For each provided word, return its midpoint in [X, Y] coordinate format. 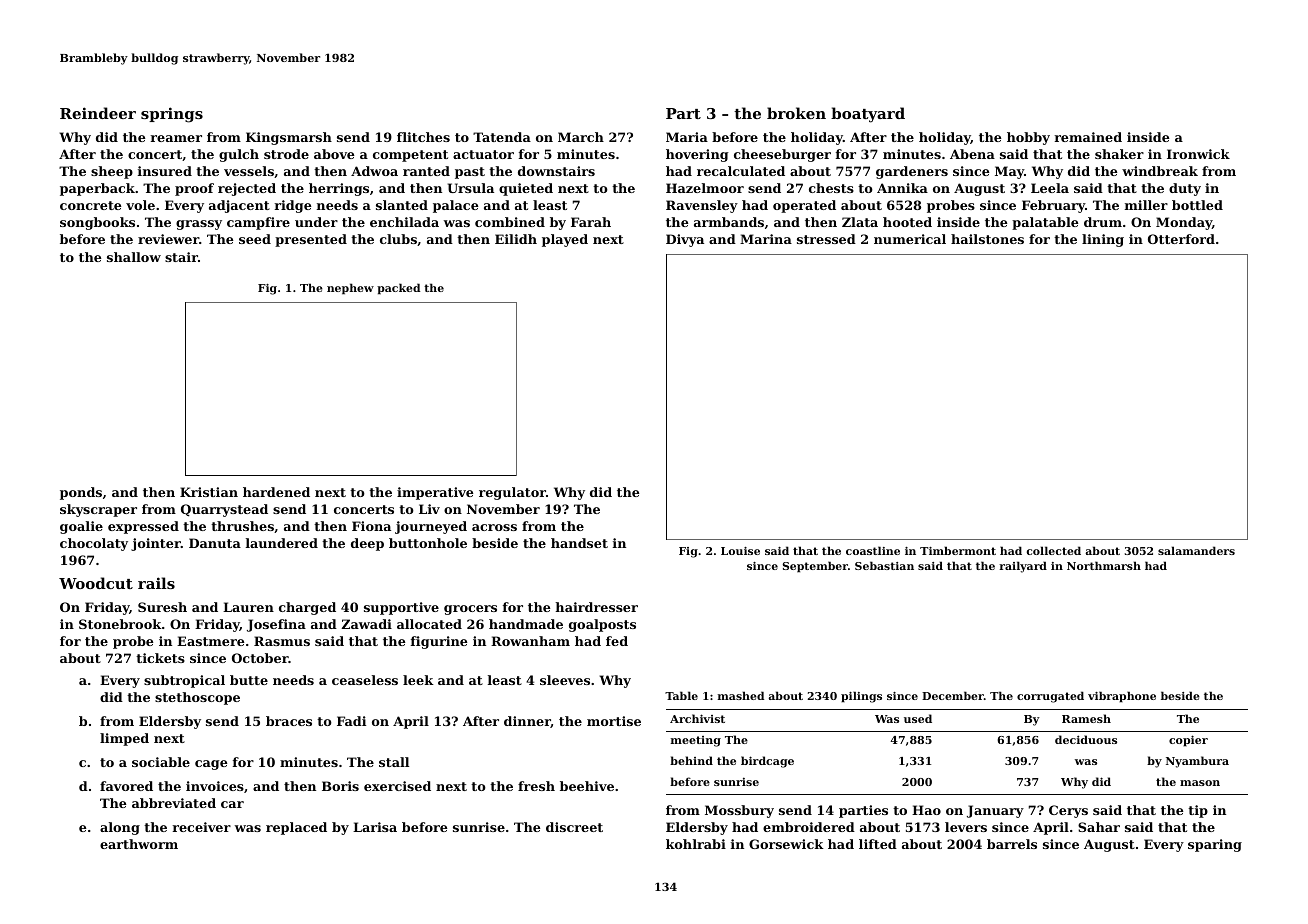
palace [455, 206]
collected [1054, 550]
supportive [401, 608]
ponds [81, 493]
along [120, 828]
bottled [1197, 205]
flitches [423, 137]
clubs [398, 239]
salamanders [1196, 550]
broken [796, 113]
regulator [512, 493]
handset [579, 543]
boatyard [868, 115]
